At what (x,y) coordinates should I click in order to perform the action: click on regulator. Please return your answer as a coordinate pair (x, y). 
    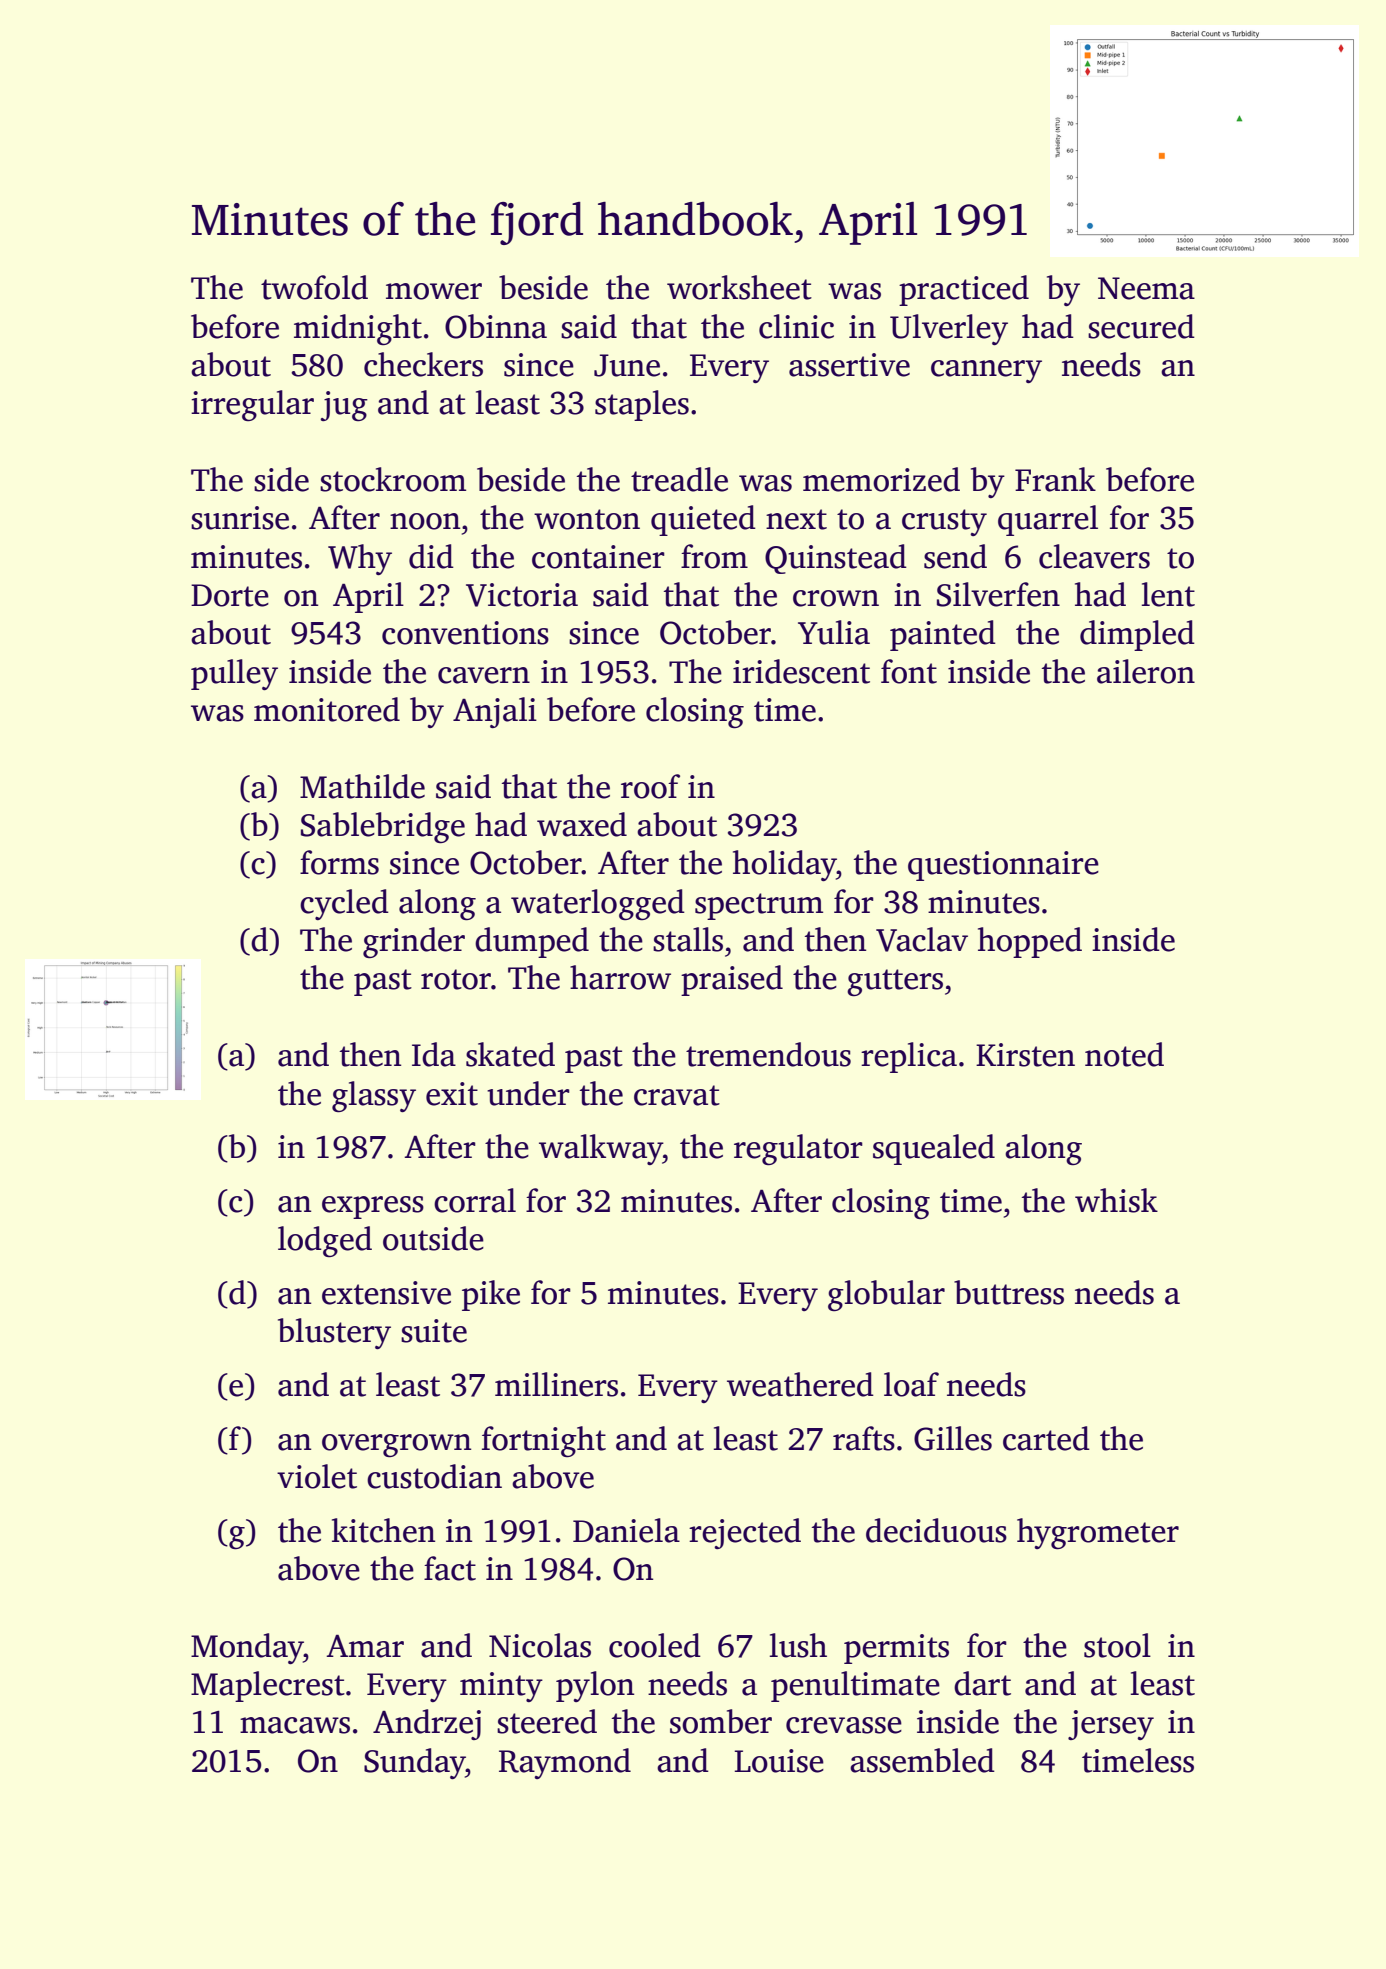
    Looking at the image, I should click on (798, 1150).
